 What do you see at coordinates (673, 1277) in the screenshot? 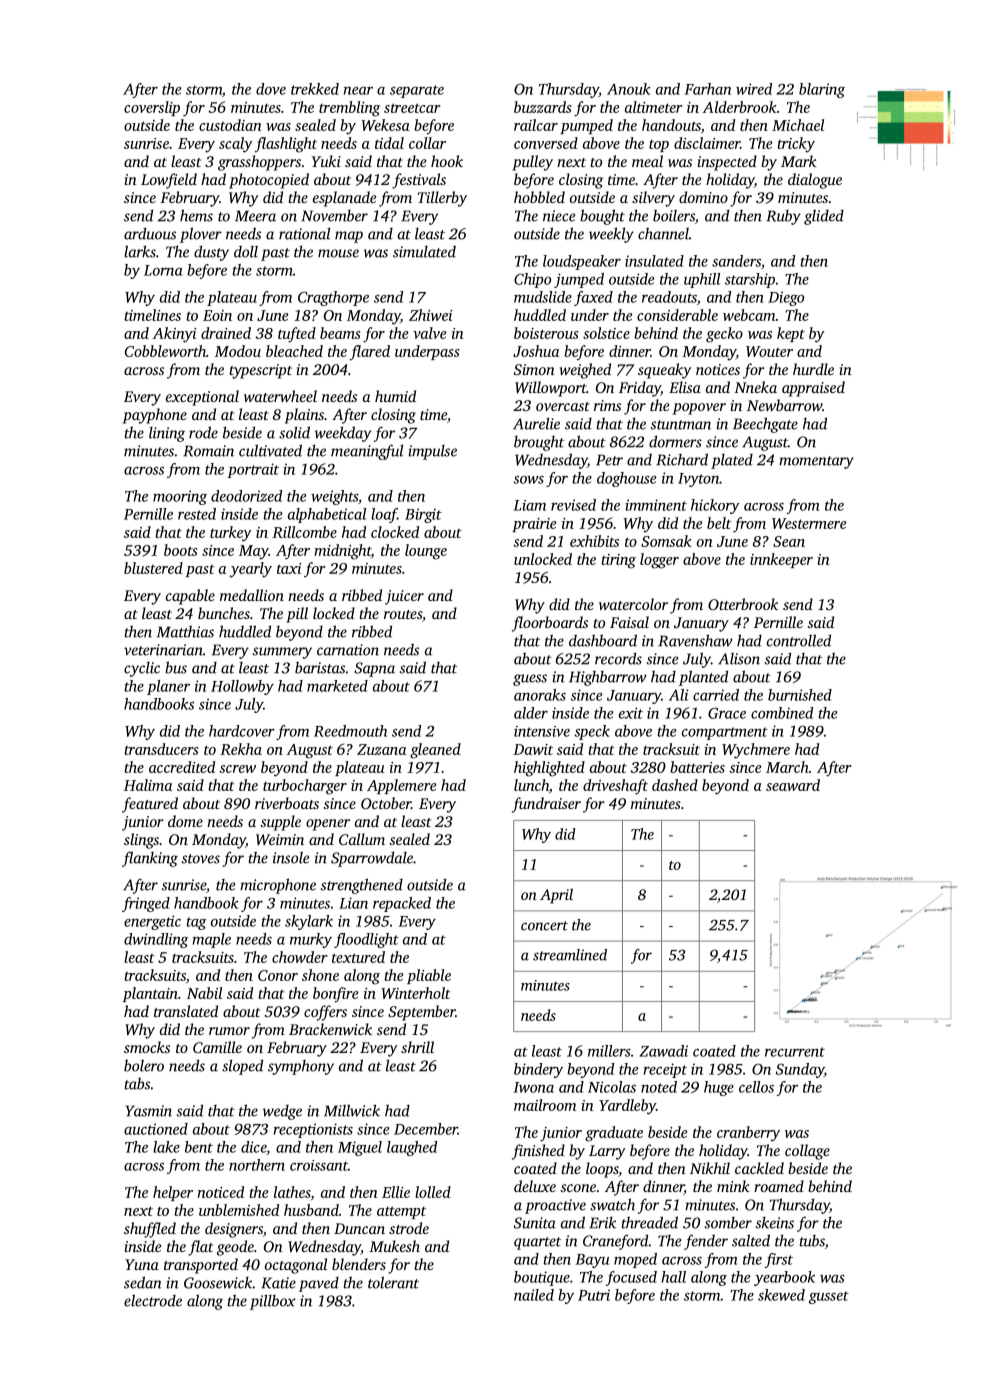
I see `hall` at bounding box center [673, 1277].
